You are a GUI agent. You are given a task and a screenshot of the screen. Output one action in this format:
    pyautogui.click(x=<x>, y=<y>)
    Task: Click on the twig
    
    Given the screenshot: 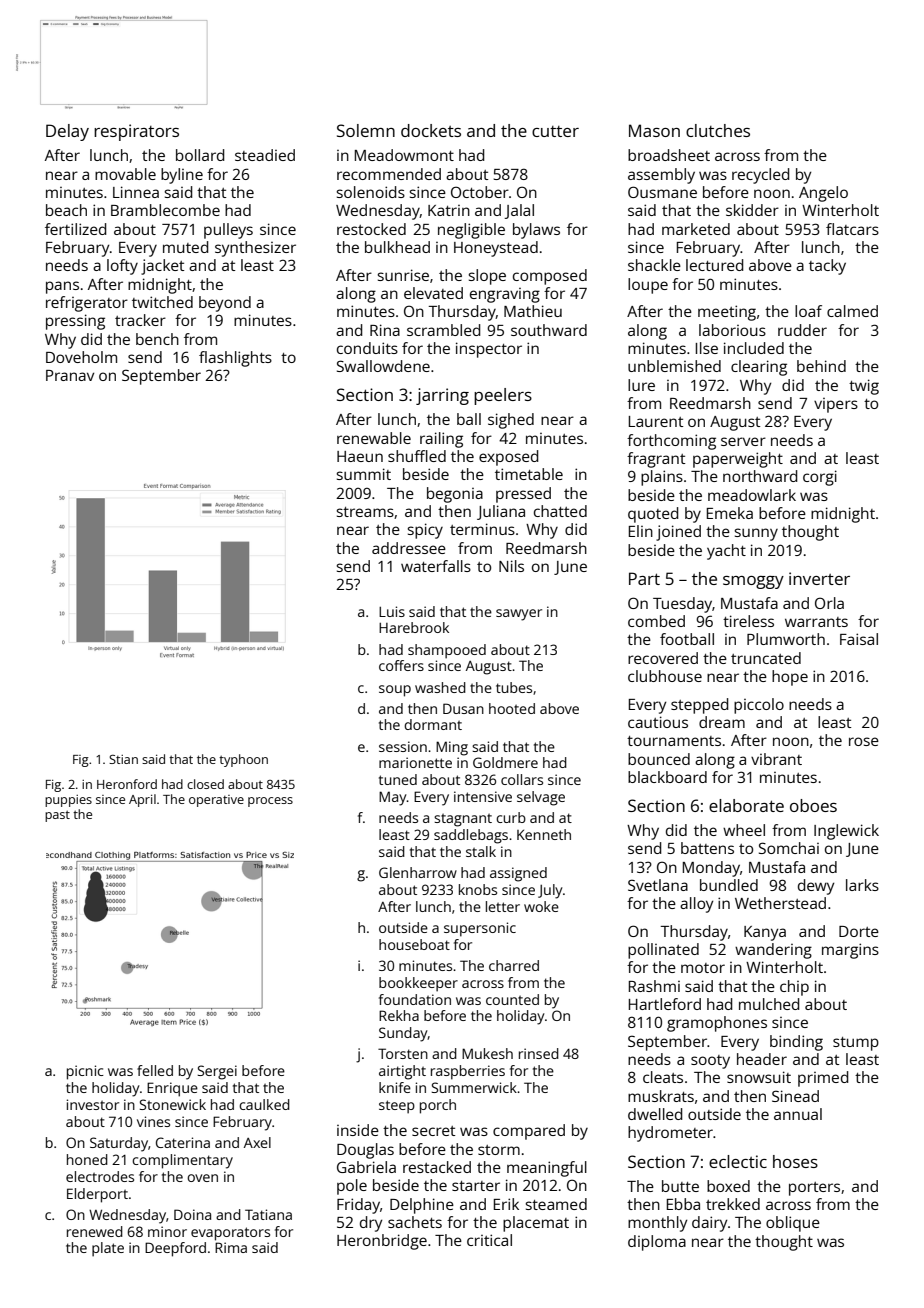 What is the action you would take?
    pyautogui.click(x=864, y=387)
